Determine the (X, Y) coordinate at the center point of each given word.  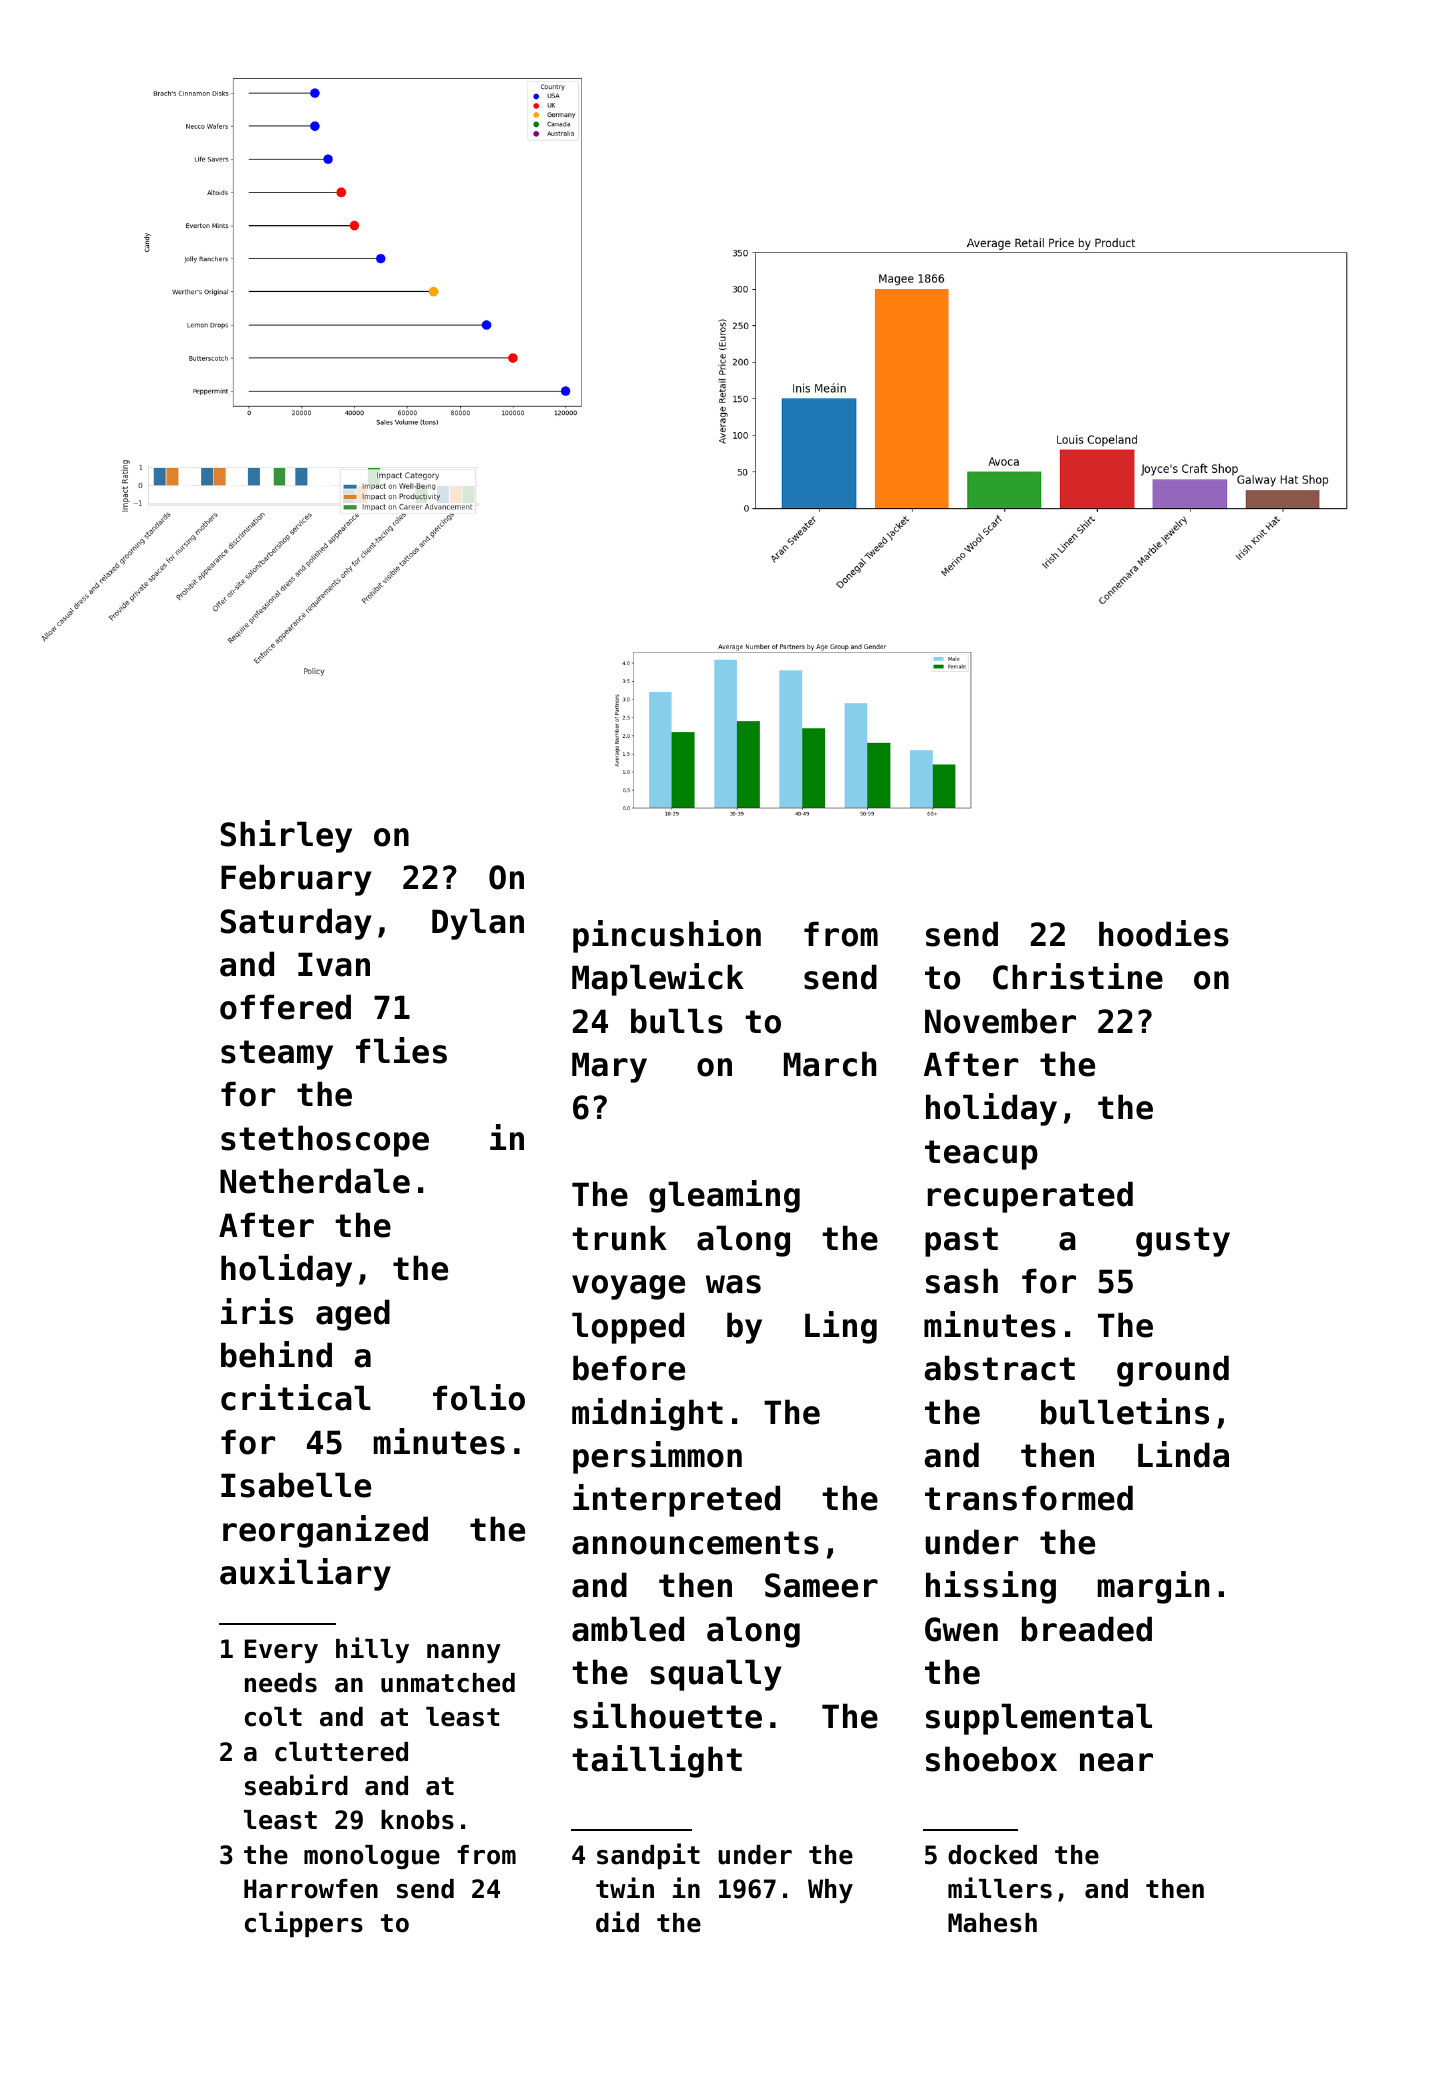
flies (401, 1050)
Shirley (286, 836)
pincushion (667, 936)
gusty (1183, 1242)
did (617, 1922)
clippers (304, 1924)
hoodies (1164, 933)
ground (1173, 1371)
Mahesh (992, 1923)
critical (296, 1397)
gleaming (724, 1196)
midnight (647, 1414)
